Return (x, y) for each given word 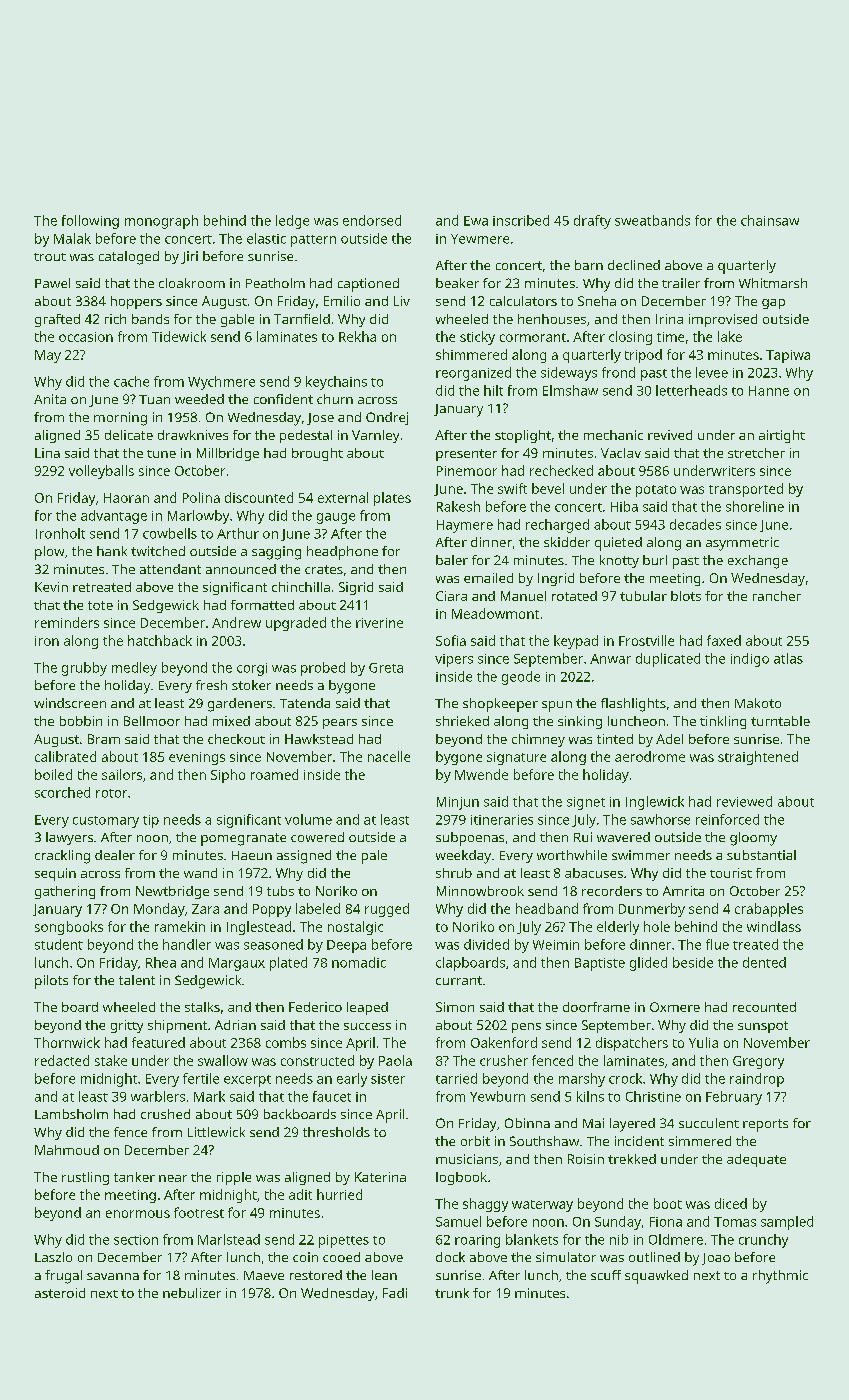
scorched (62, 792)
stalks (202, 1007)
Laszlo (53, 1257)
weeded (199, 399)
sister (388, 1079)
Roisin (586, 1159)
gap (773, 304)
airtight (782, 436)
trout (50, 257)
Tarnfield (302, 319)
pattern (313, 241)
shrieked (462, 721)
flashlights (633, 705)
